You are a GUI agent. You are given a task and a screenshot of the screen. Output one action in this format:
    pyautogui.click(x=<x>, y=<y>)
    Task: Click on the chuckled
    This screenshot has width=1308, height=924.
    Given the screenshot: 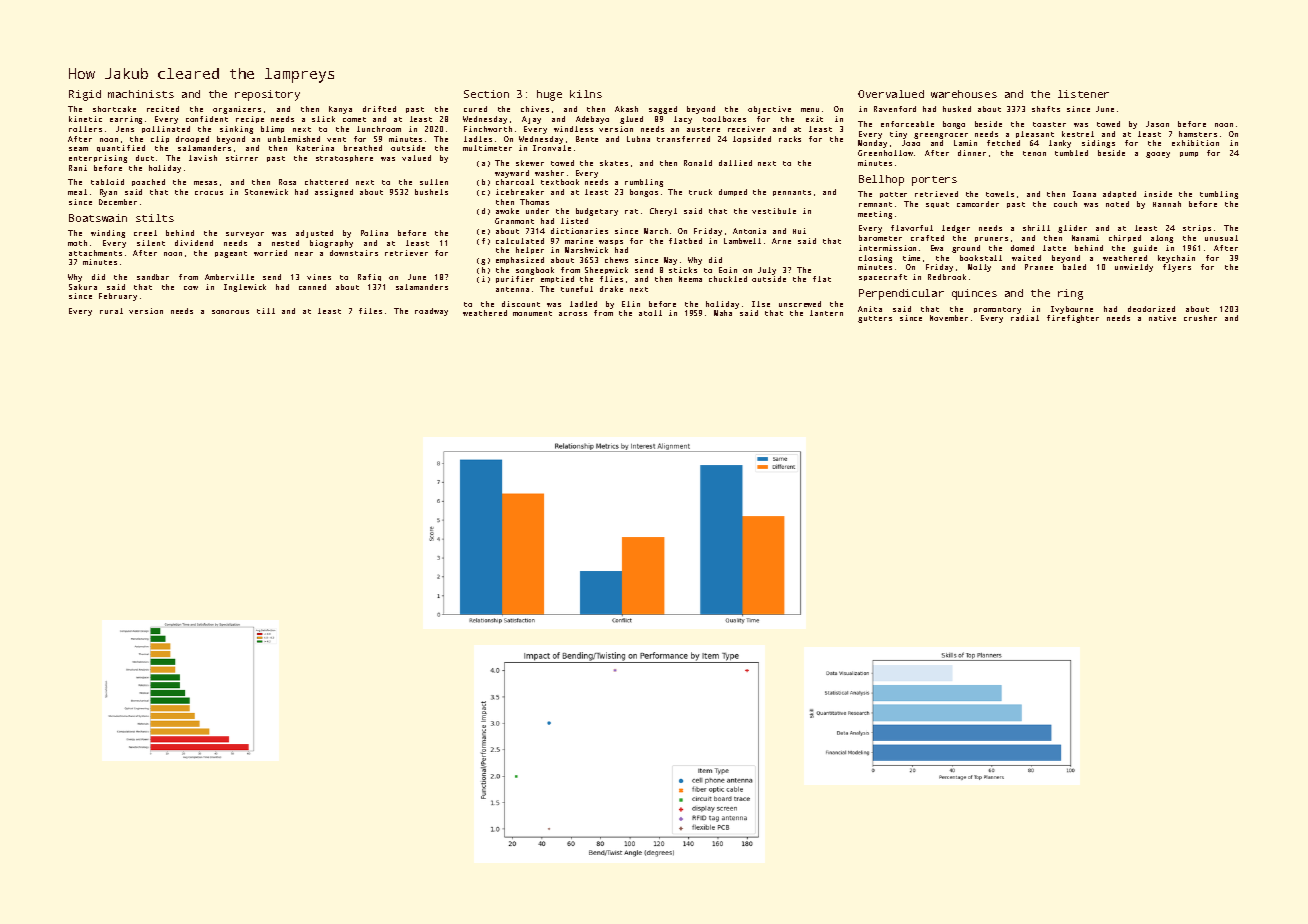 What is the action you would take?
    pyautogui.click(x=728, y=279)
